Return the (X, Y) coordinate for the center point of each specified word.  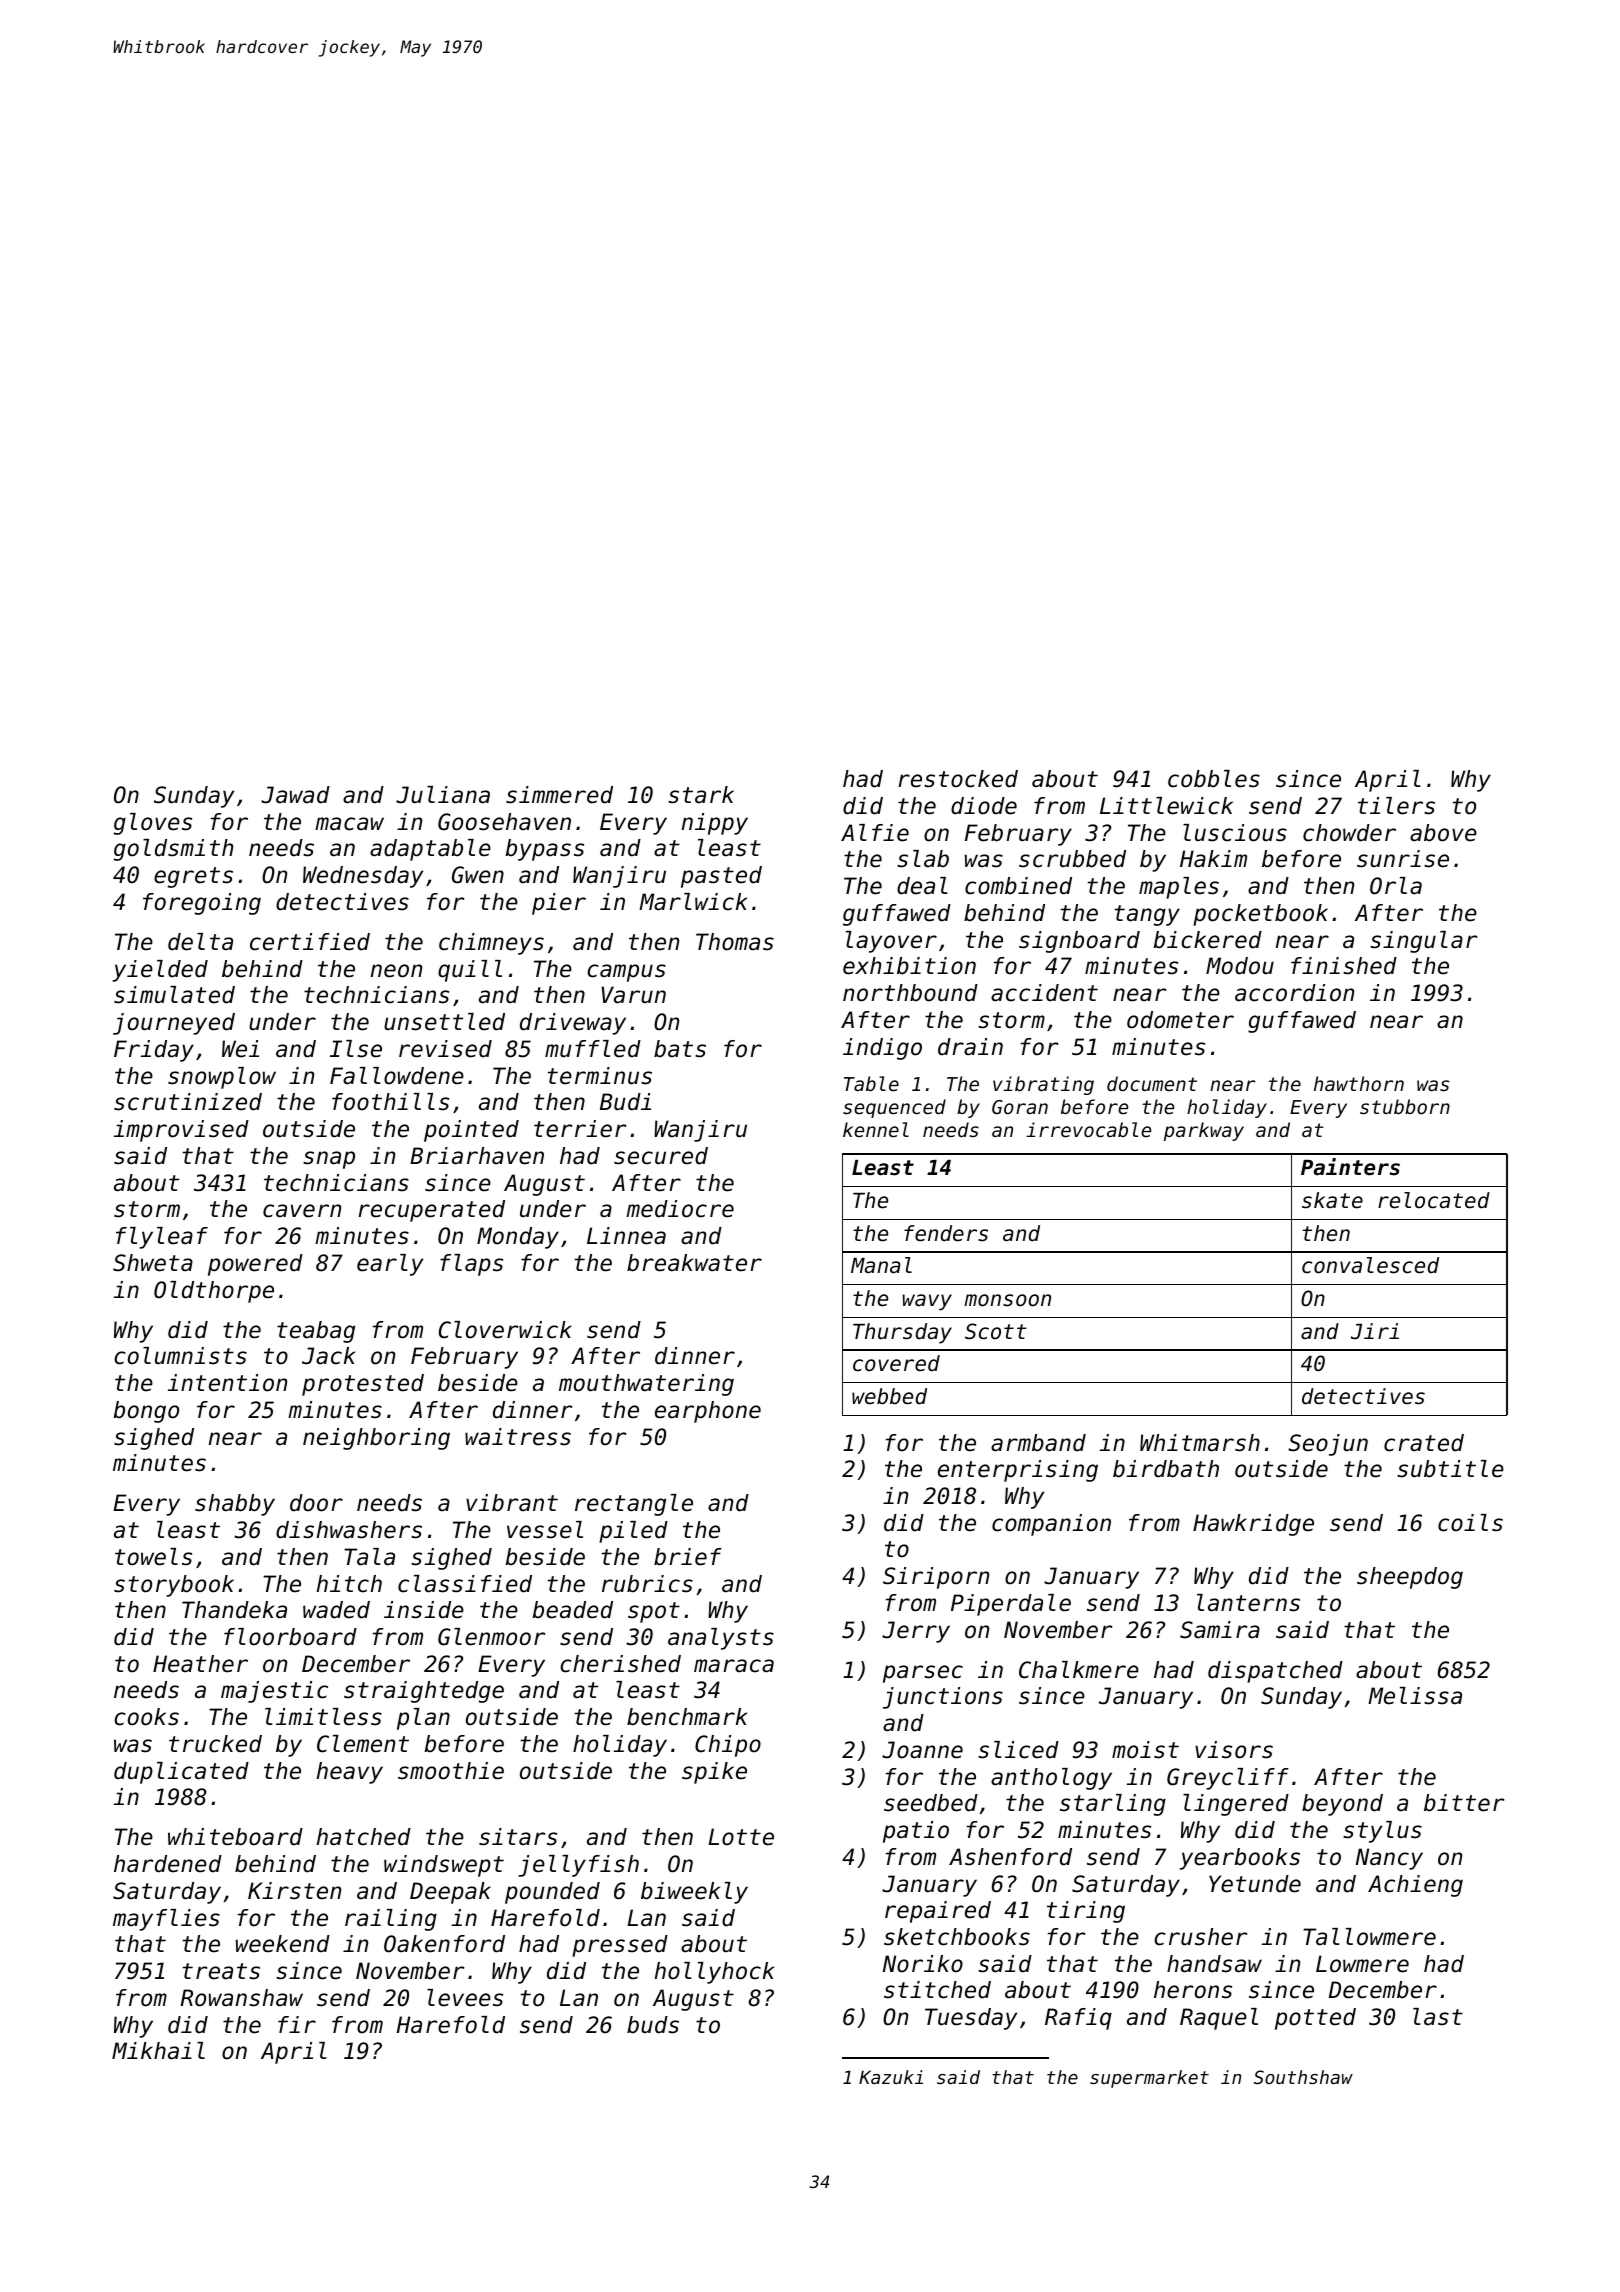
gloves (153, 824)
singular (1424, 942)
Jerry (916, 1632)
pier (559, 904)
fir (297, 2024)
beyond (1342, 1805)
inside (424, 1610)
